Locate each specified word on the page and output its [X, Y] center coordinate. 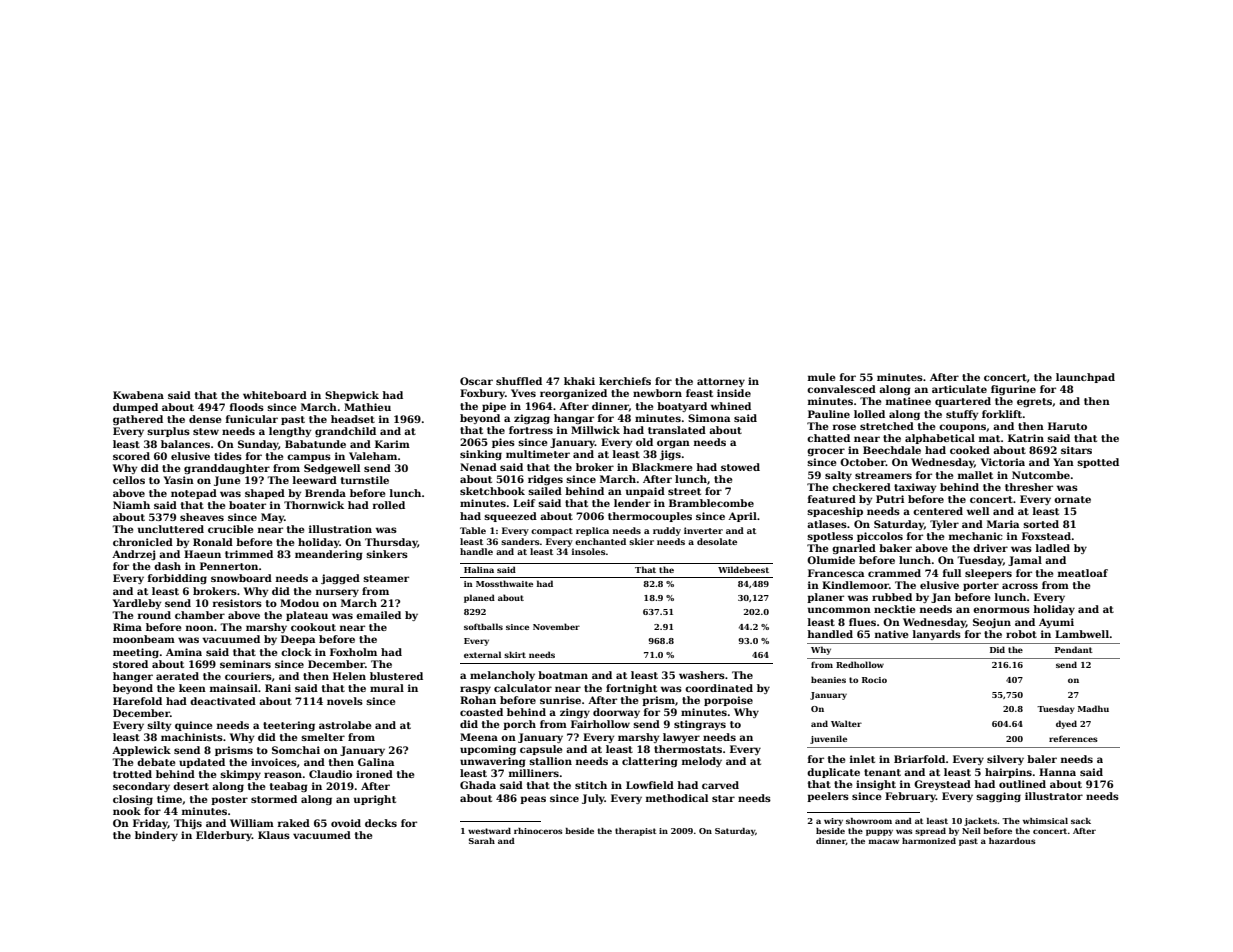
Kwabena [138, 395]
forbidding [177, 579]
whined [731, 406]
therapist [636, 832]
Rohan [478, 700]
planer [825, 598]
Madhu [1093, 708]
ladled [1053, 548]
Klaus [274, 835]
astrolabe [345, 725]
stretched [887, 426]
